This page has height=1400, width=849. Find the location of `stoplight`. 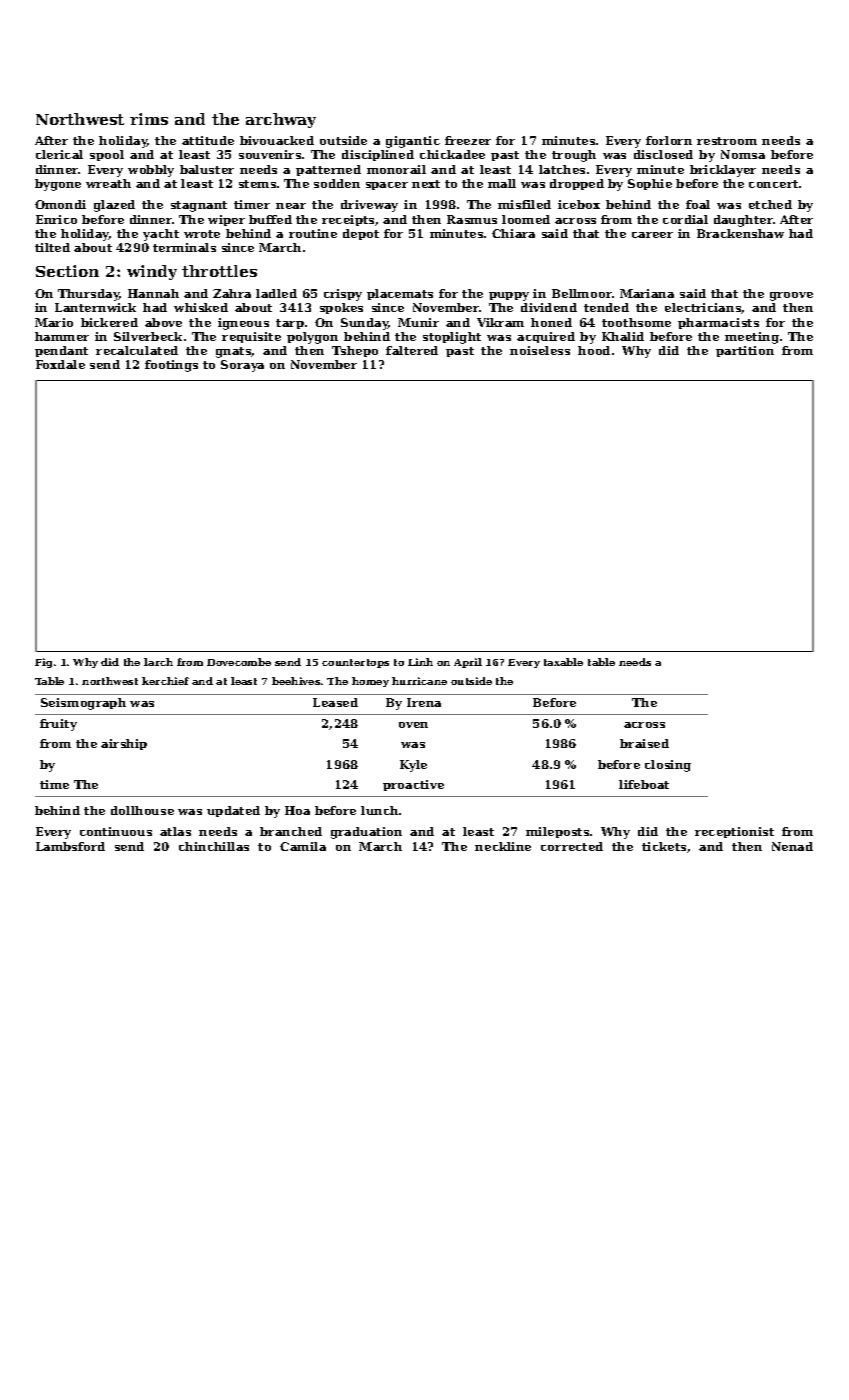

stoplight is located at coordinates (452, 338).
